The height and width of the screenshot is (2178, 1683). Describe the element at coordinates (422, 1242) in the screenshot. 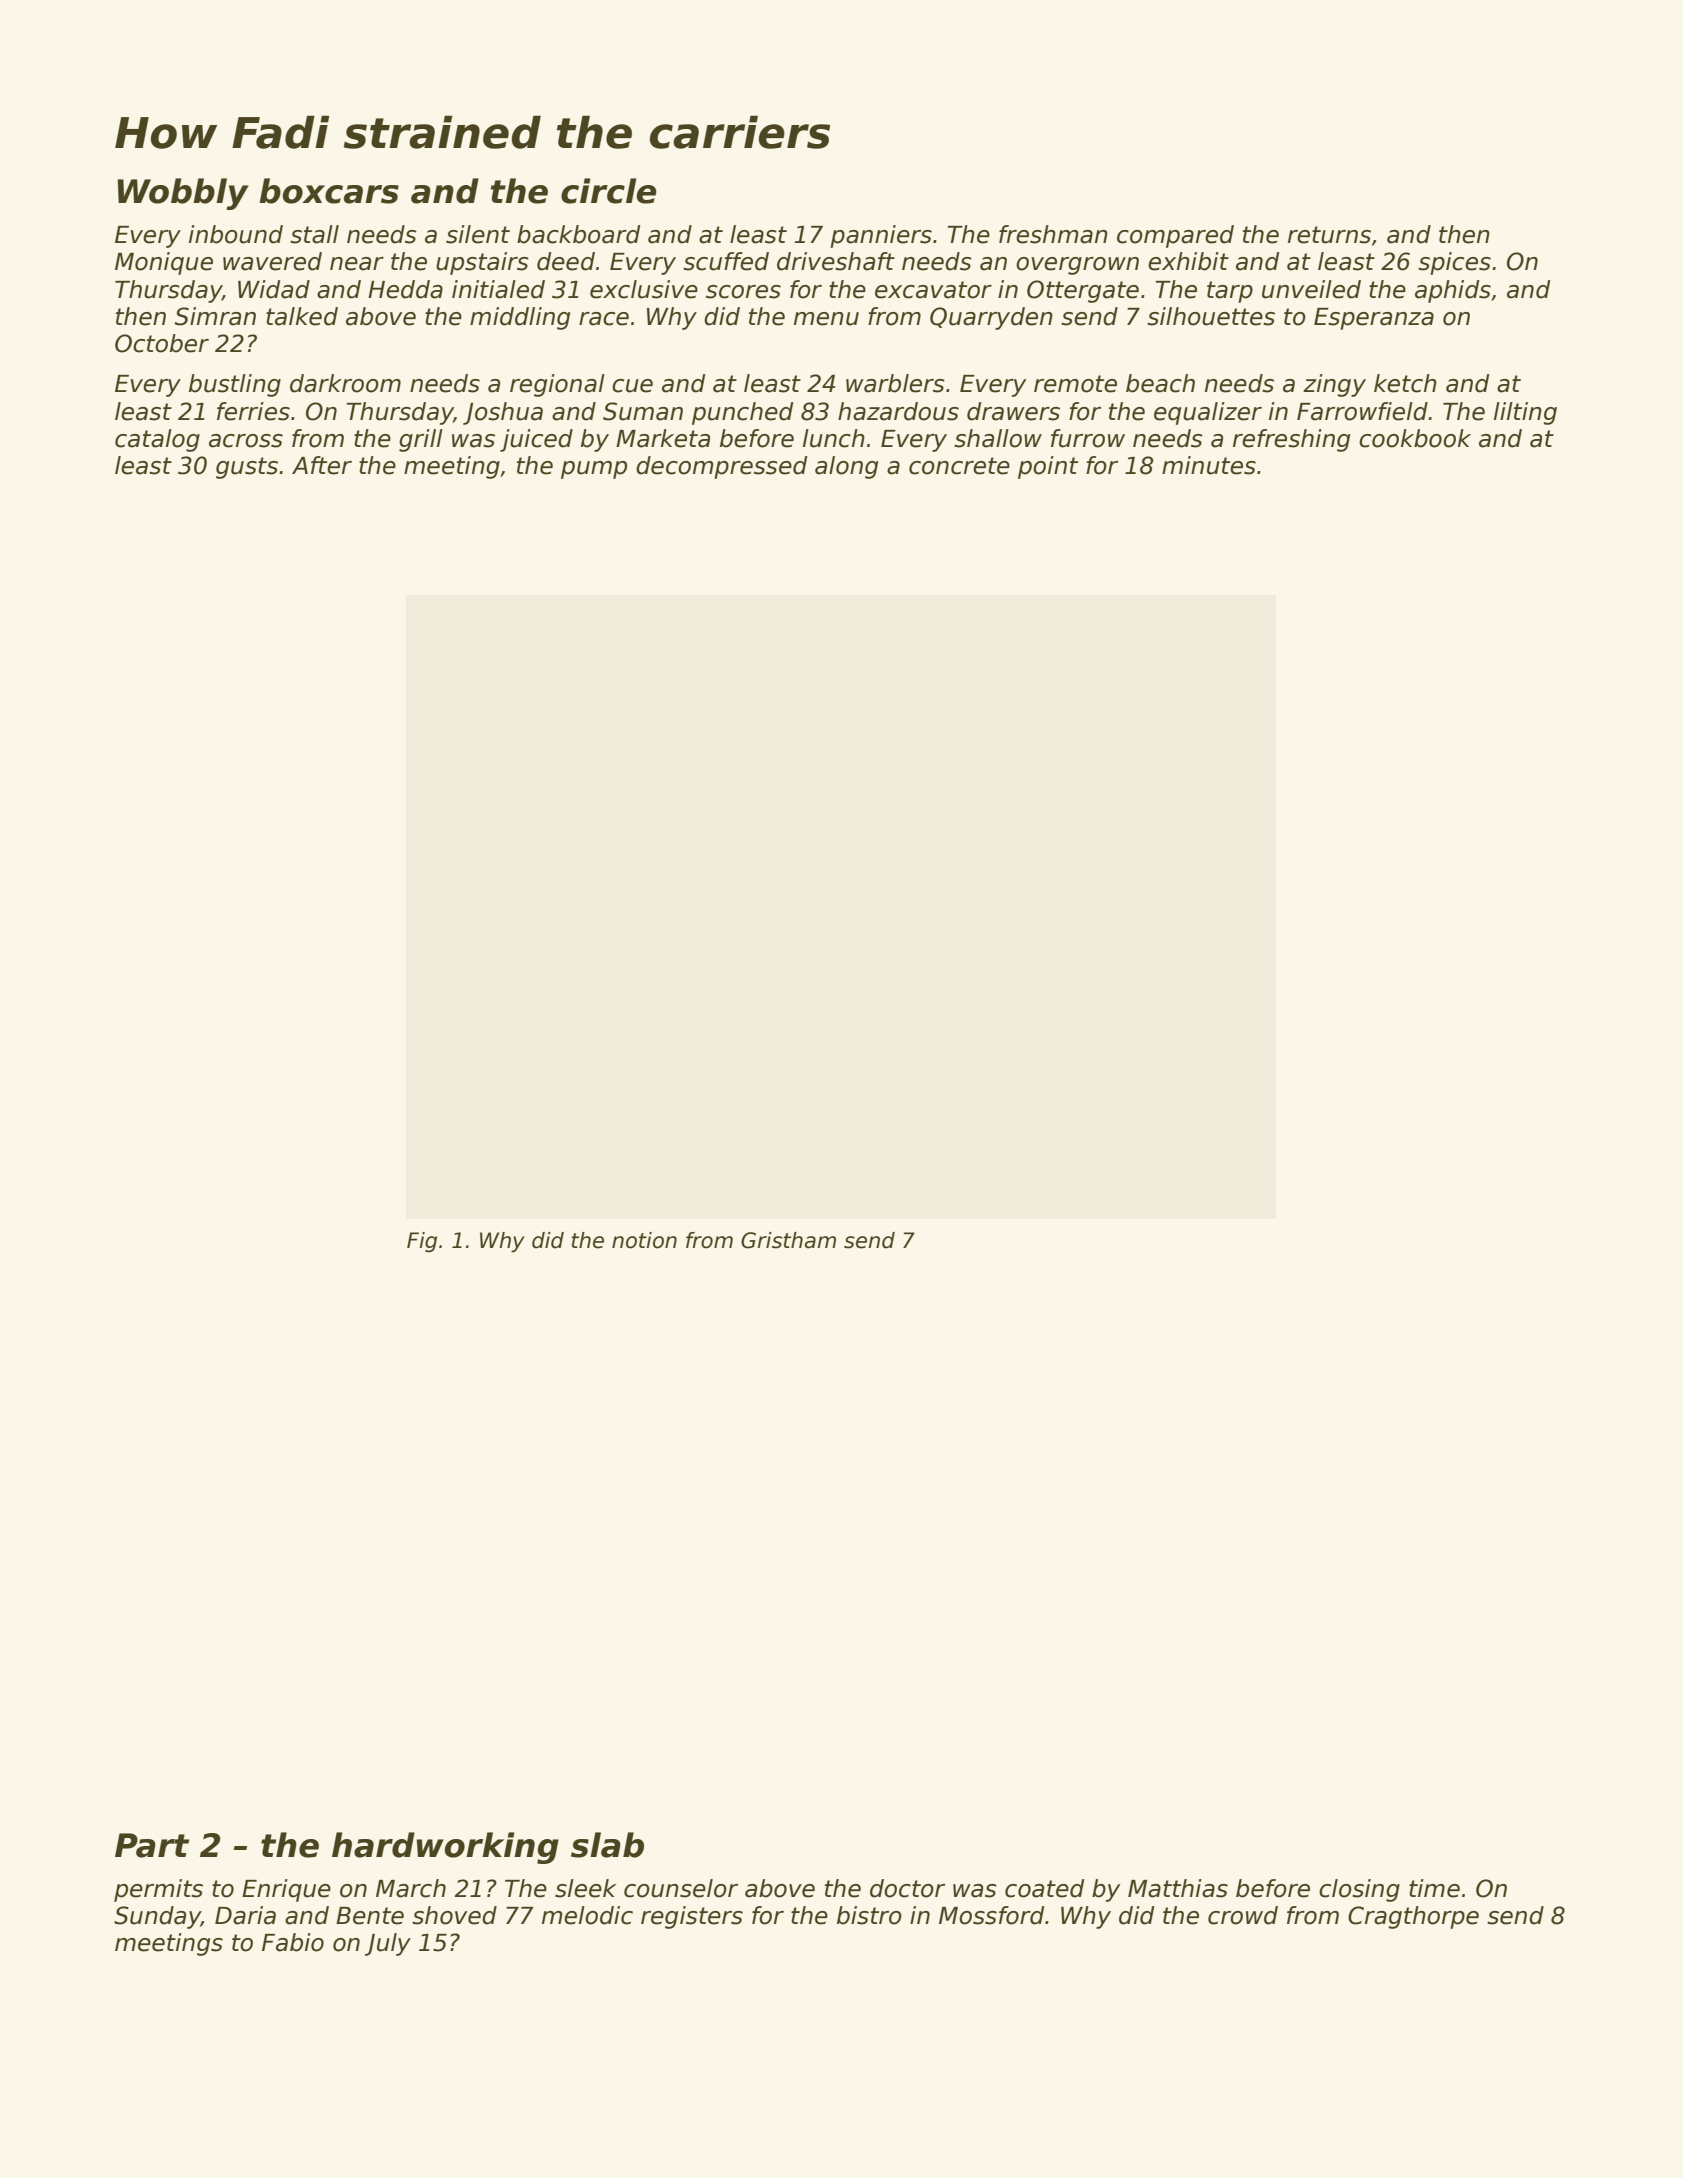

I see `Fig` at that location.
